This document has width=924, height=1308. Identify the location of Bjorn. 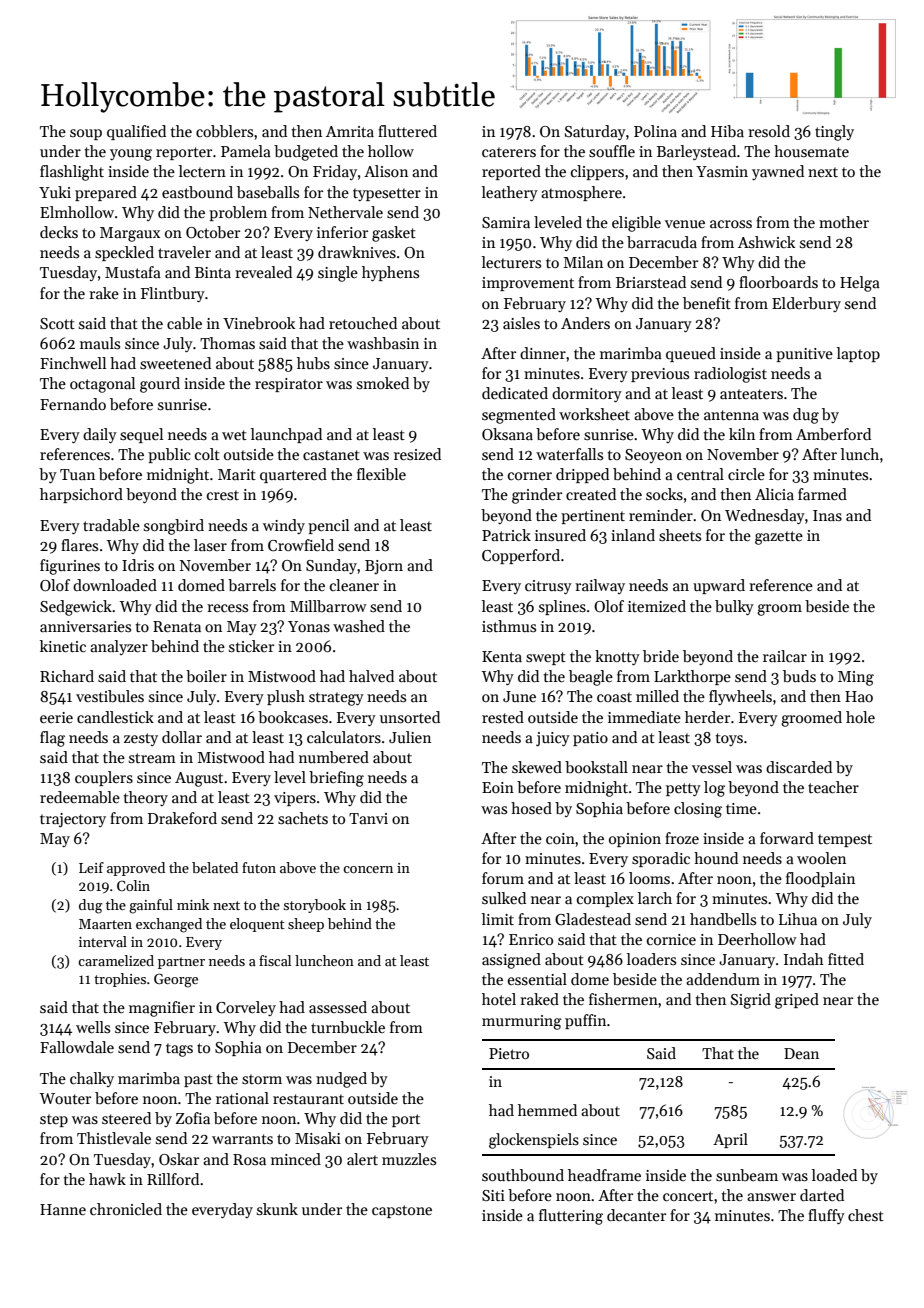
(384, 567).
